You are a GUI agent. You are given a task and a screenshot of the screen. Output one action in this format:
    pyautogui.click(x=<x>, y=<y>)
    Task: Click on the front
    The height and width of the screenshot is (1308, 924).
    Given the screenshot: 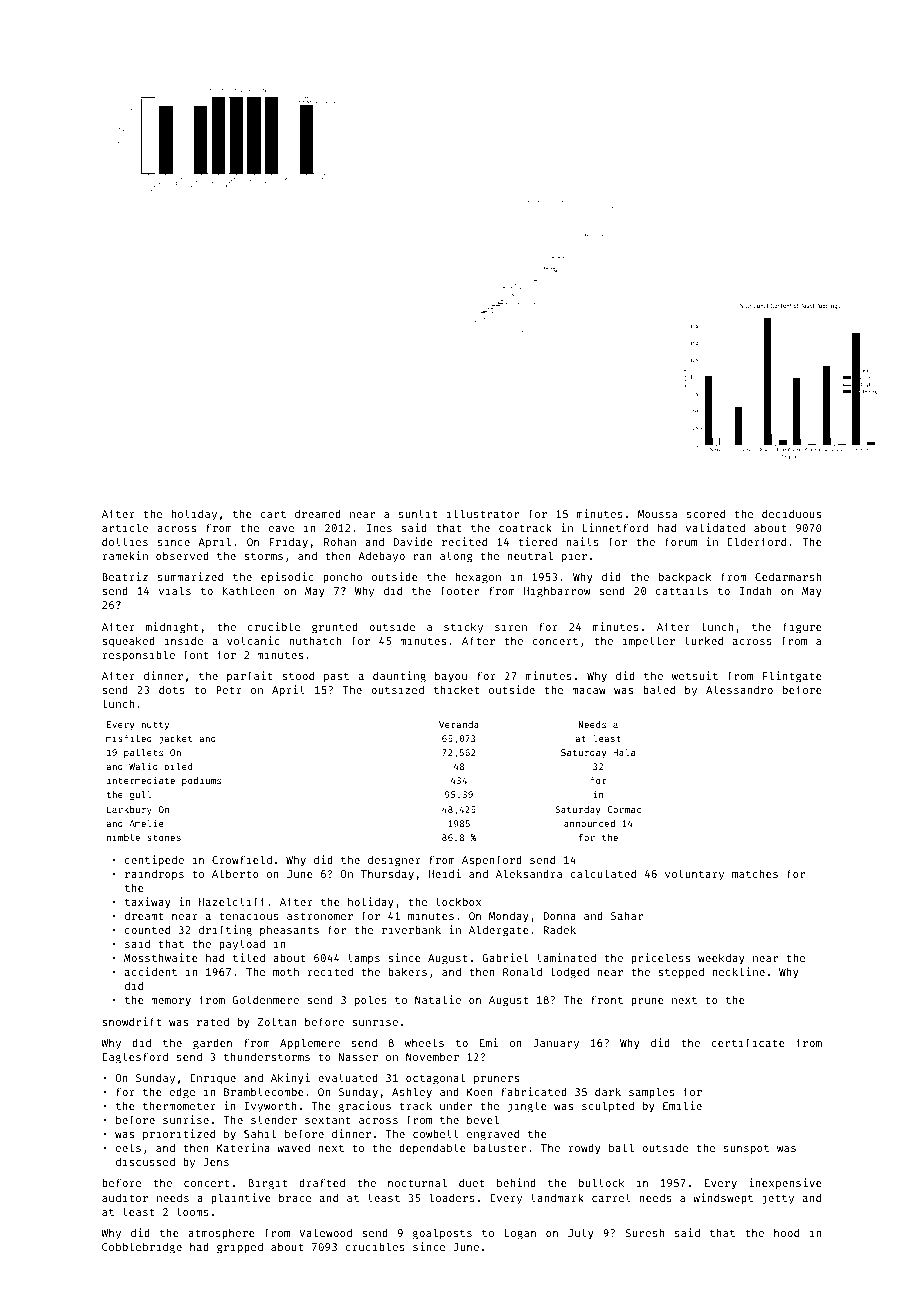 What is the action you would take?
    pyautogui.click(x=607, y=999)
